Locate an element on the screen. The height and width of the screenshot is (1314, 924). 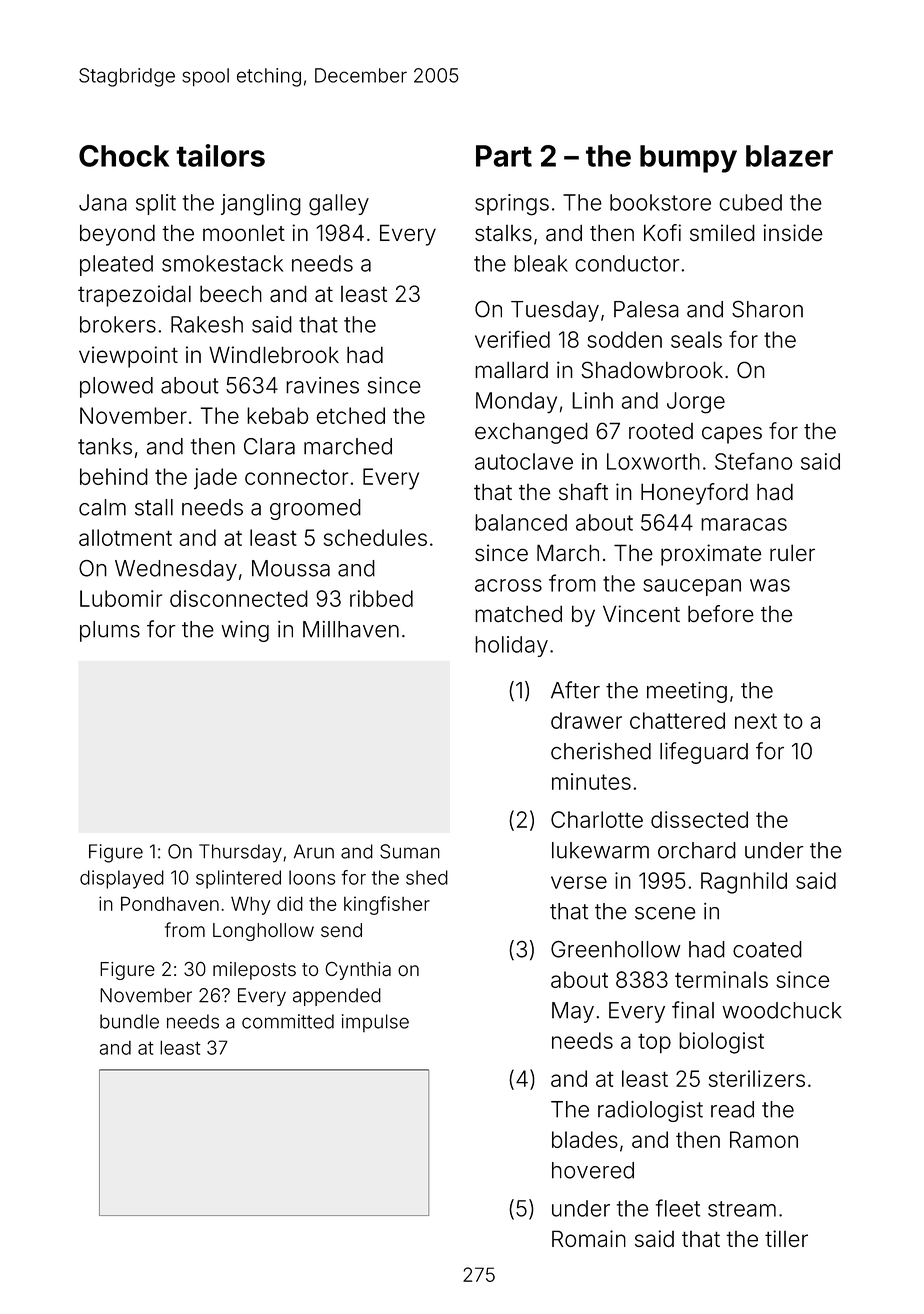
Pondhaven is located at coordinates (170, 903).
